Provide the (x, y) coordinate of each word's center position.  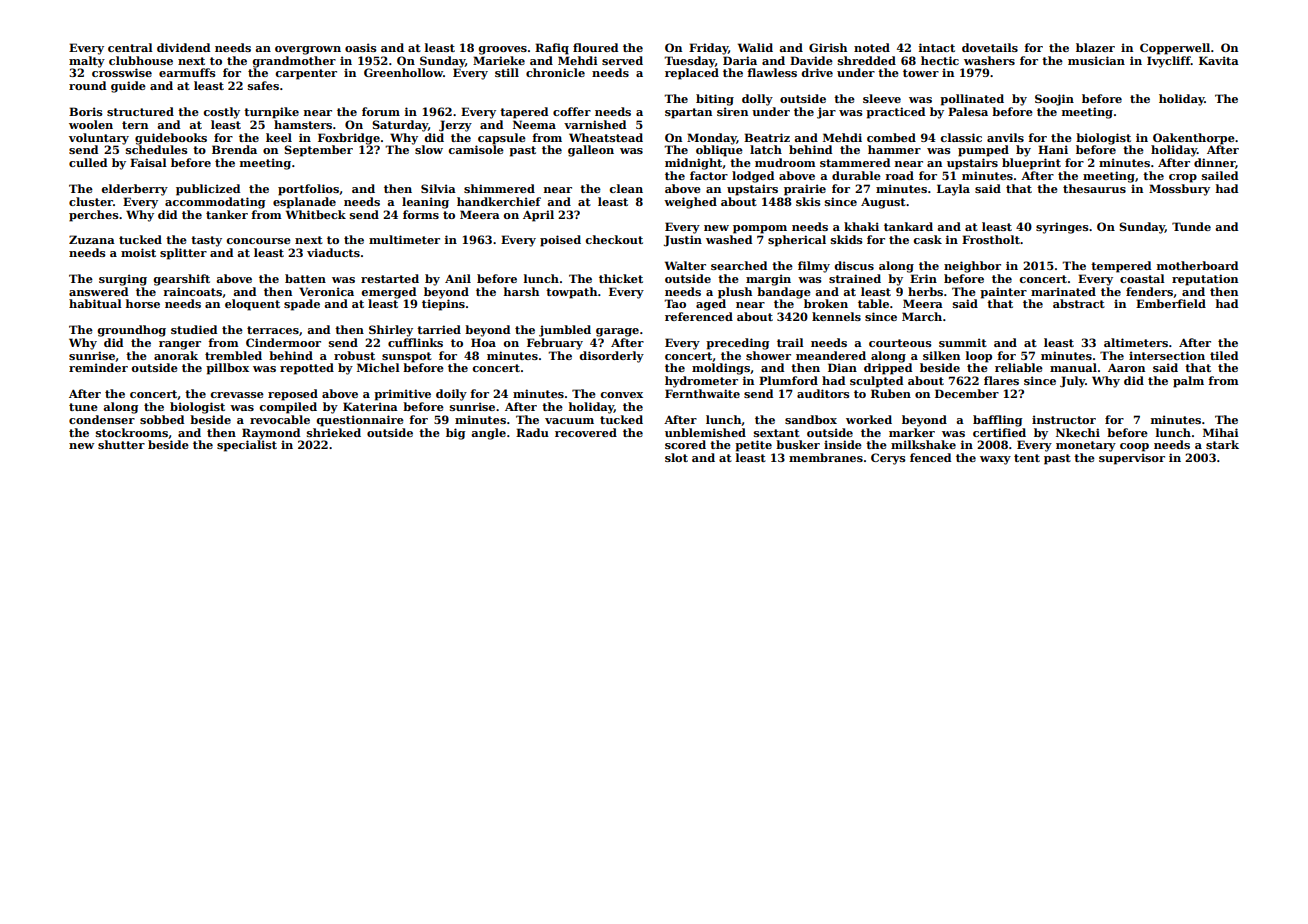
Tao (675, 303)
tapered (524, 113)
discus (854, 265)
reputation (1205, 280)
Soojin (1054, 100)
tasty (206, 241)
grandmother (294, 62)
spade (302, 305)
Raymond (271, 434)
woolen (91, 124)
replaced (692, 74)
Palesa (968, 111)
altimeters (1136, 342)
